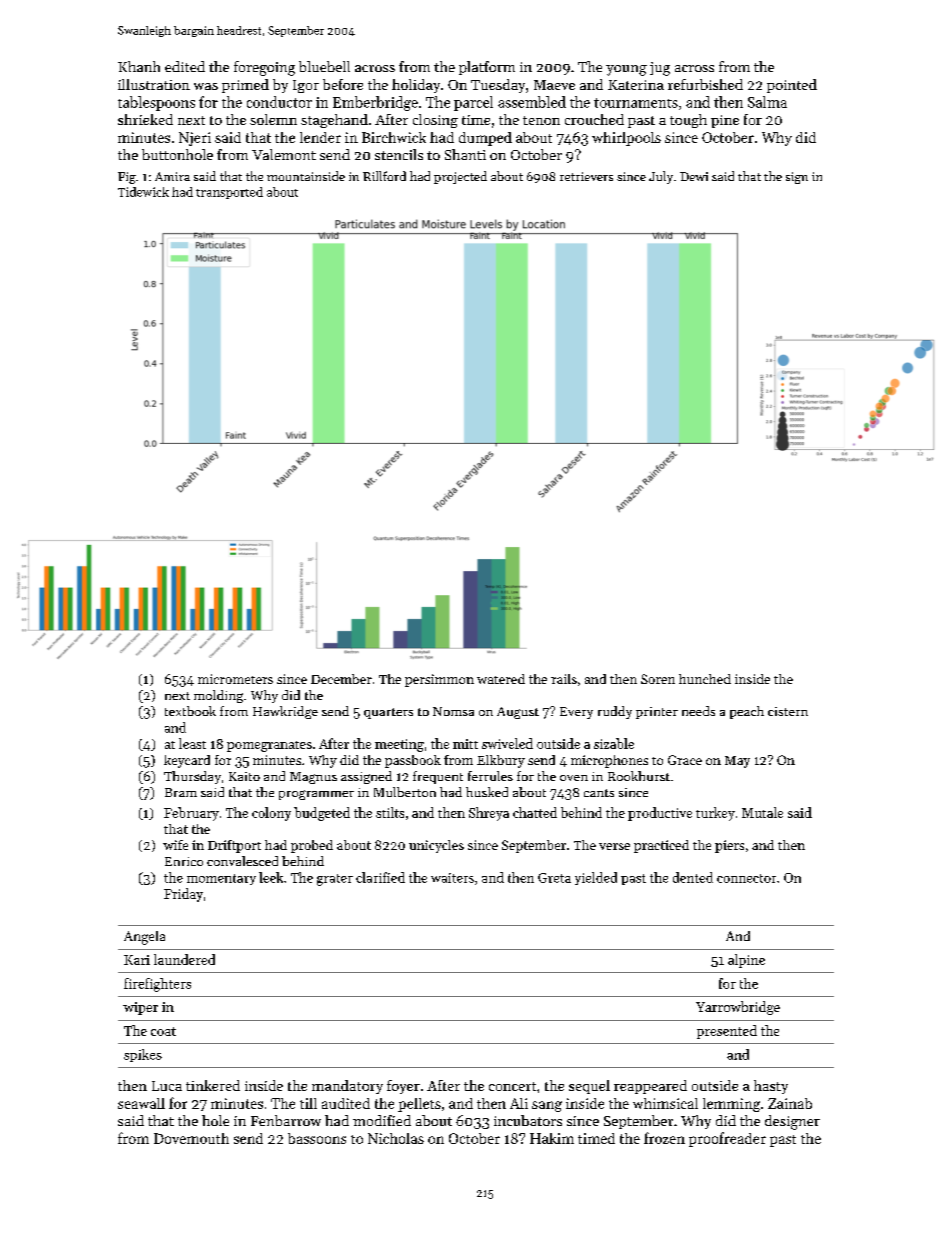 This screenshot has width=952, height=1233. Describe the element at coordinates (144, 938) in the screenshot. I see `Angela` at that location.
